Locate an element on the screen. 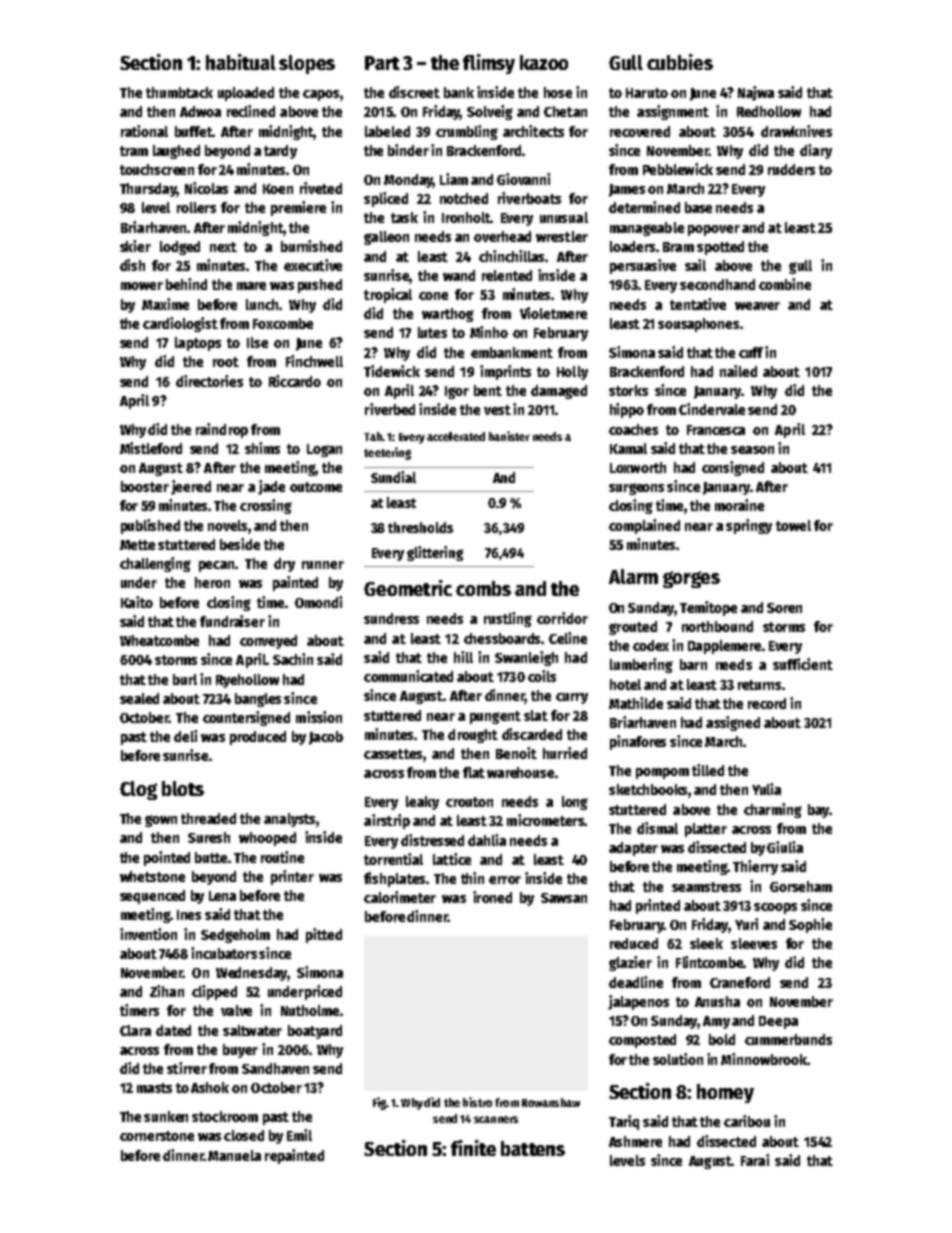 The image size is (952, 1233). Najwa is located at coordinates (756, 93).
